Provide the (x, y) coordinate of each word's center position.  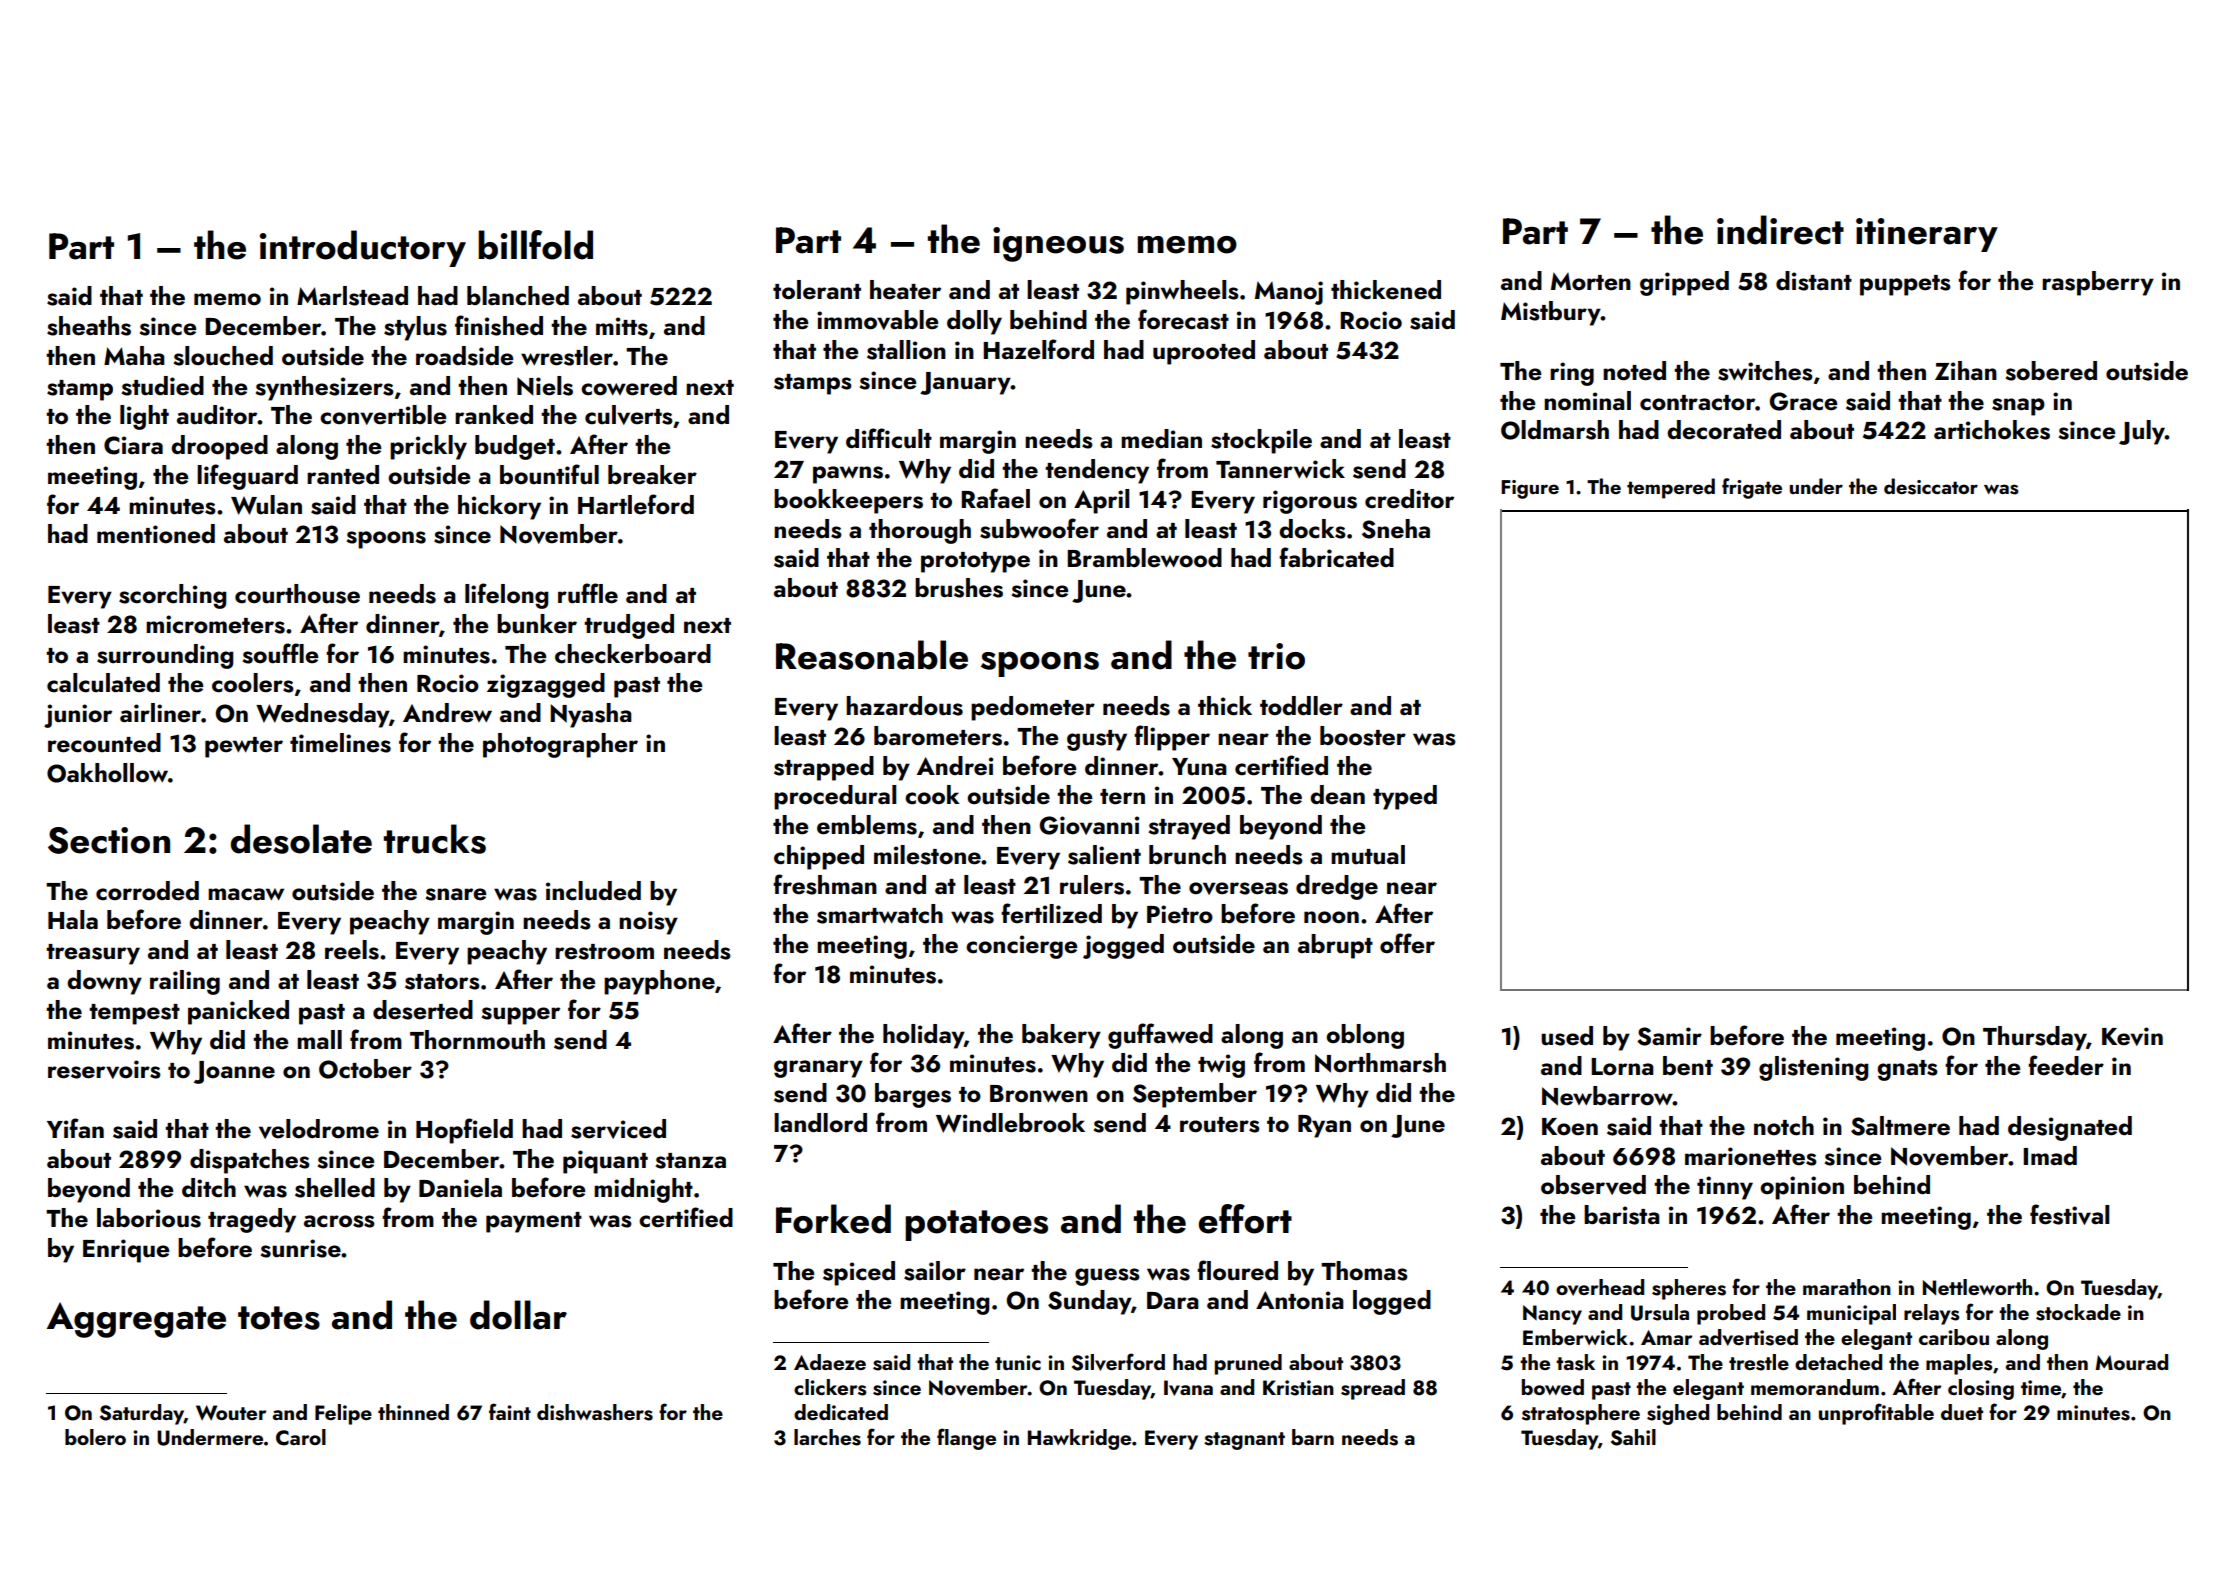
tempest (134, 1014)
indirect (1780, 230)
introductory (363, 248)
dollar (518, 1315)
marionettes (1751, 1156)
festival (2069, 1214)
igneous (1058, 244)
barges (913, 1095)
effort (1245, 1219)
